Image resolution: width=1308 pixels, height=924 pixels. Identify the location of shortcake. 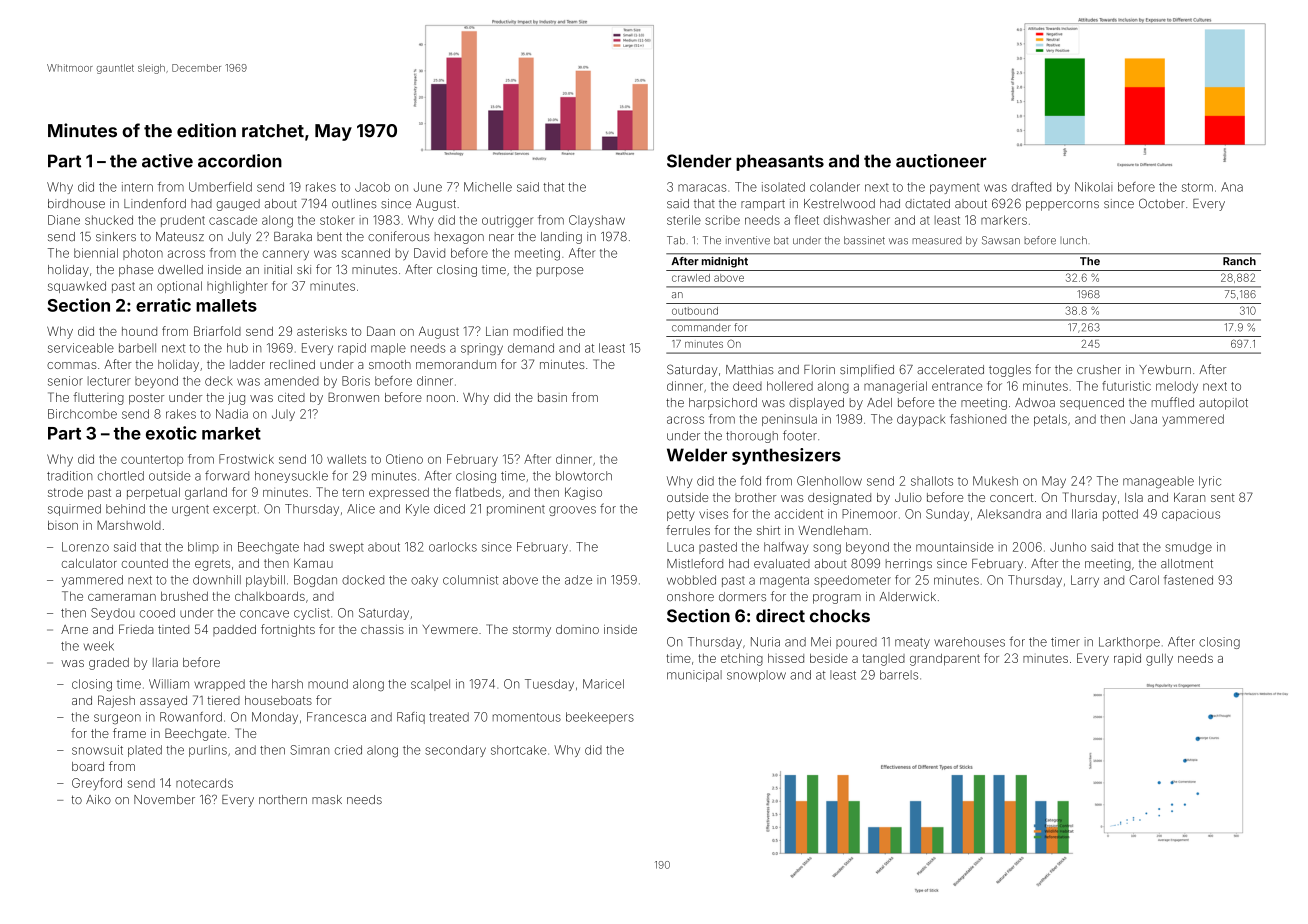
(519, 750).
